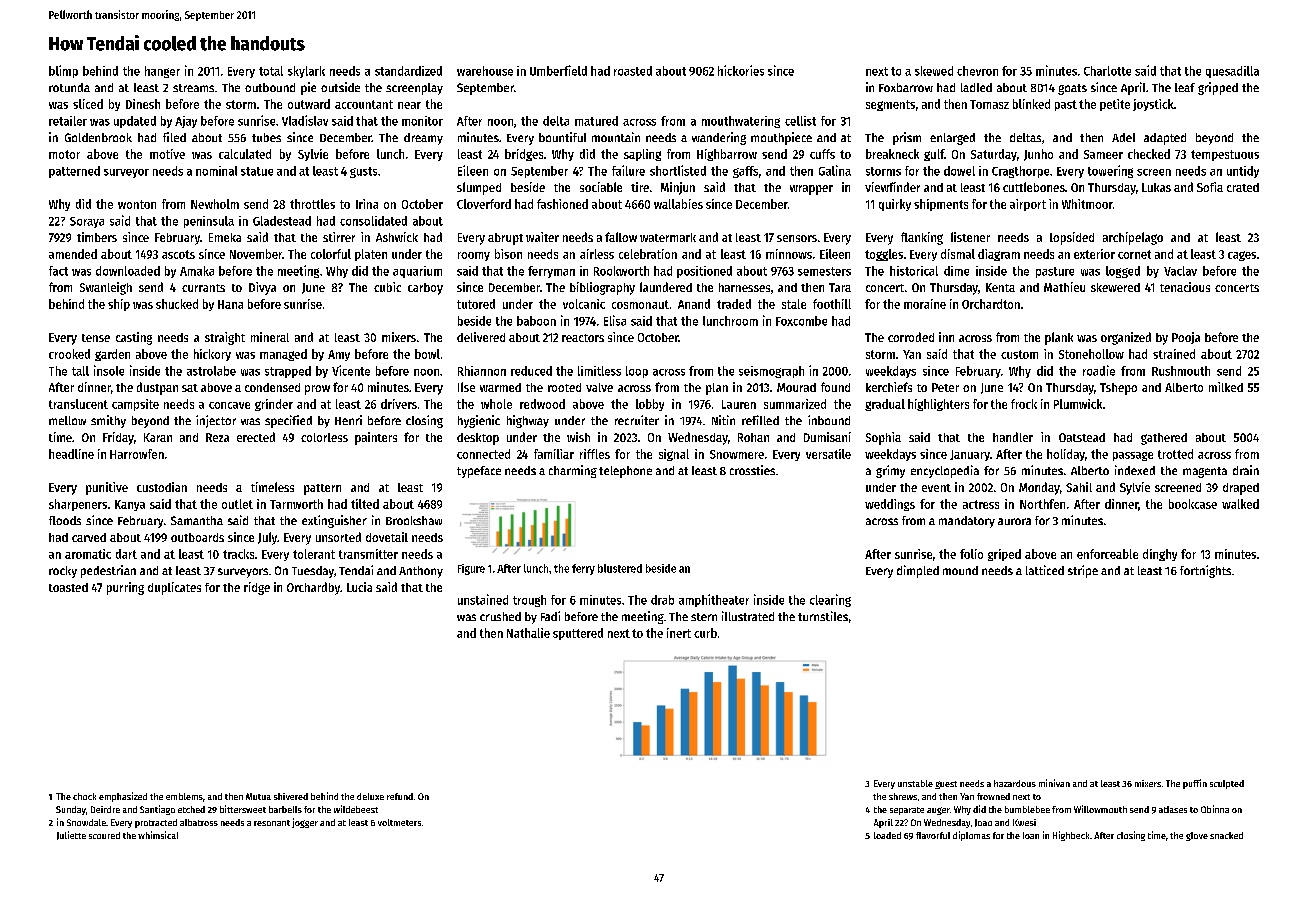  Describe the element at coordinates (1153, 105) in the screenshot. I see `joystick` at that location.
